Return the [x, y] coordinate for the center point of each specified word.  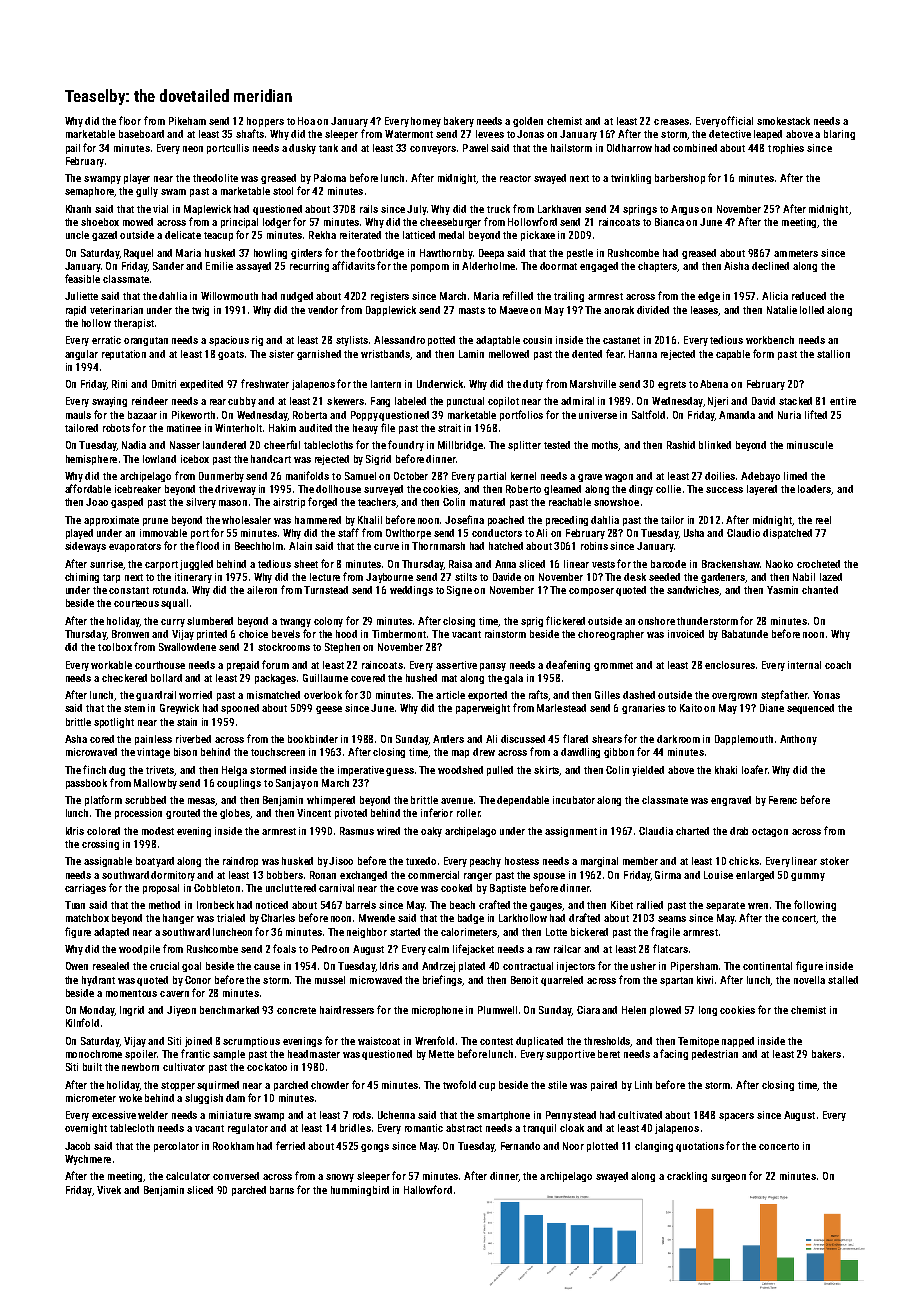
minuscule [810, 445]
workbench [770, 340]
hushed [421, 678]
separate [725, 906]
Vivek [109, 1190]
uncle [77, 235]
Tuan [75, 905]
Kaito [691, 708]
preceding [567, 521]
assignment [571, 832]
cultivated [640, 1115]
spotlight [114, 723]
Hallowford [428, 1189]
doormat [558, 266]
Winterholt [238, 428]
